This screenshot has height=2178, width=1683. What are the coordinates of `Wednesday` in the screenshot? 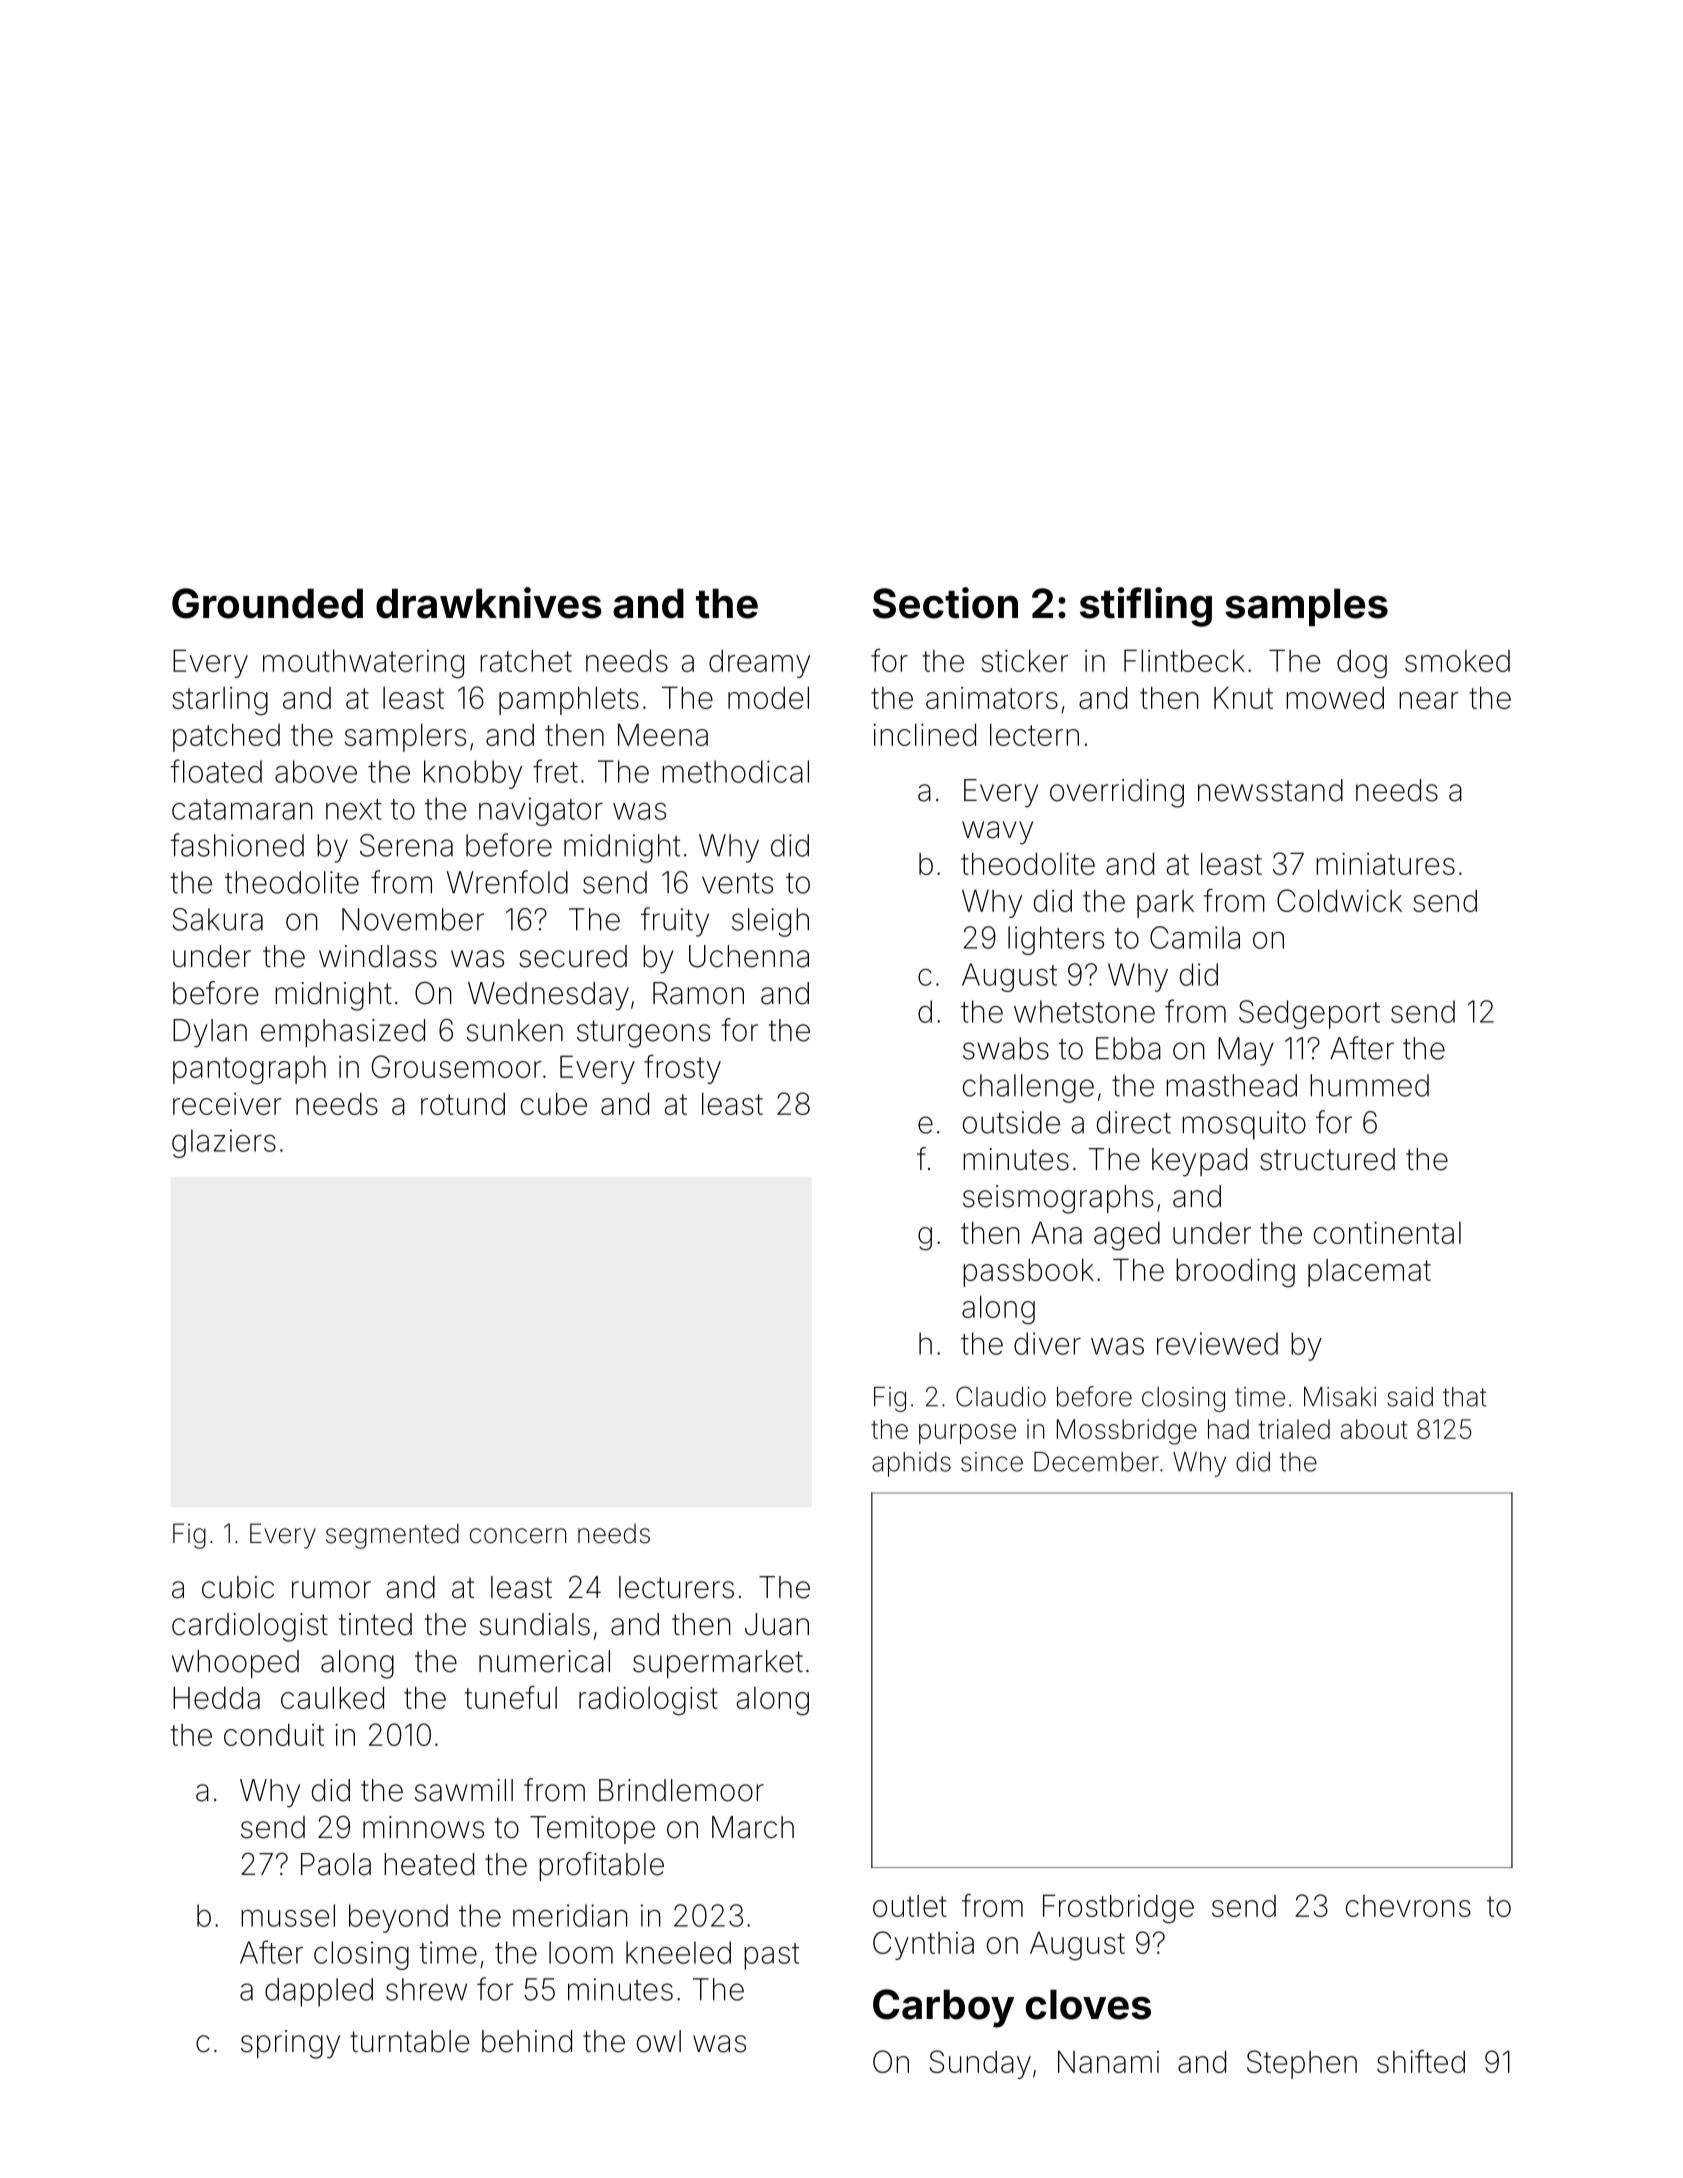 It's located at (548, 996).
